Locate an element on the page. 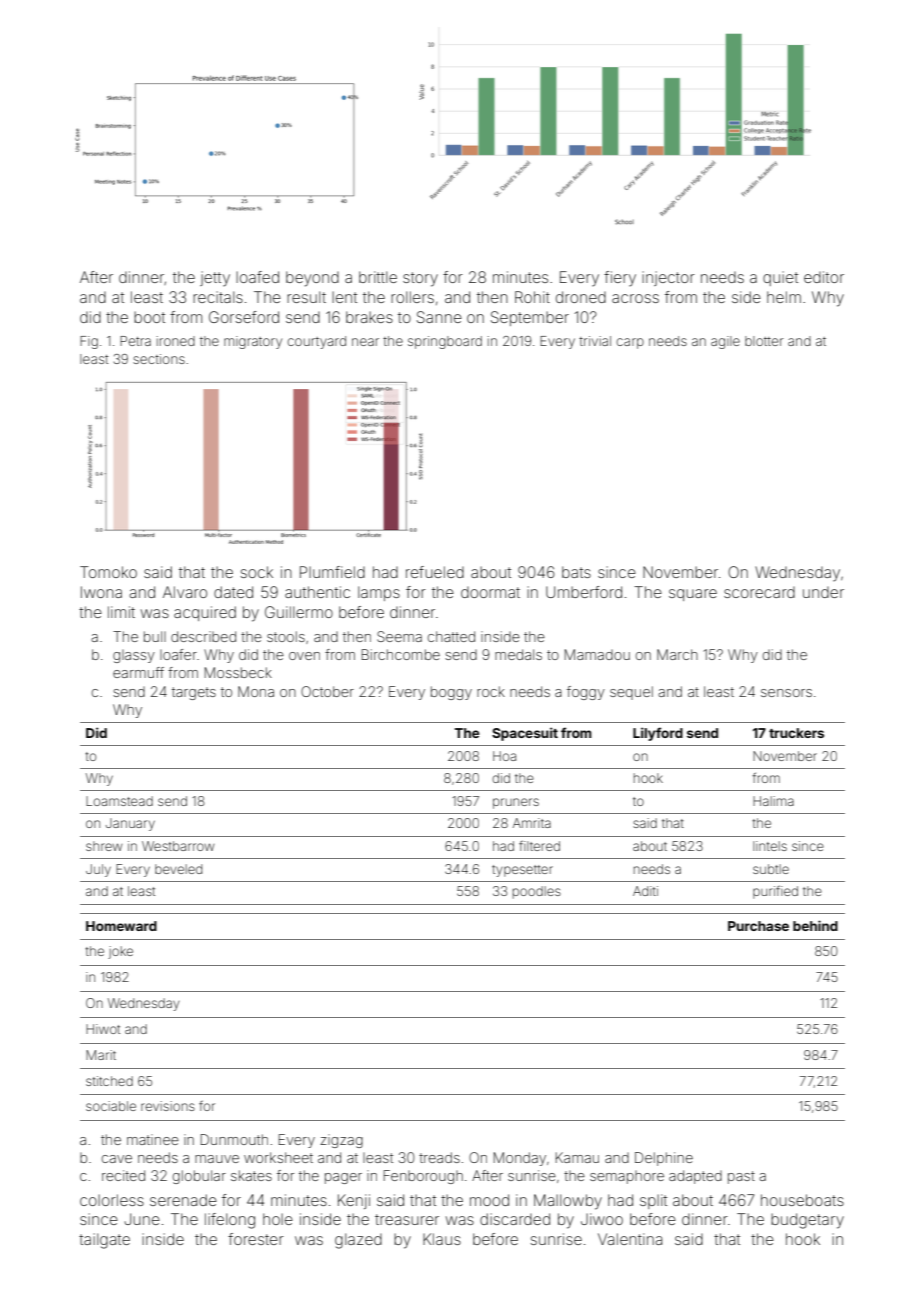  helm is located at coordinates (784, 297).
